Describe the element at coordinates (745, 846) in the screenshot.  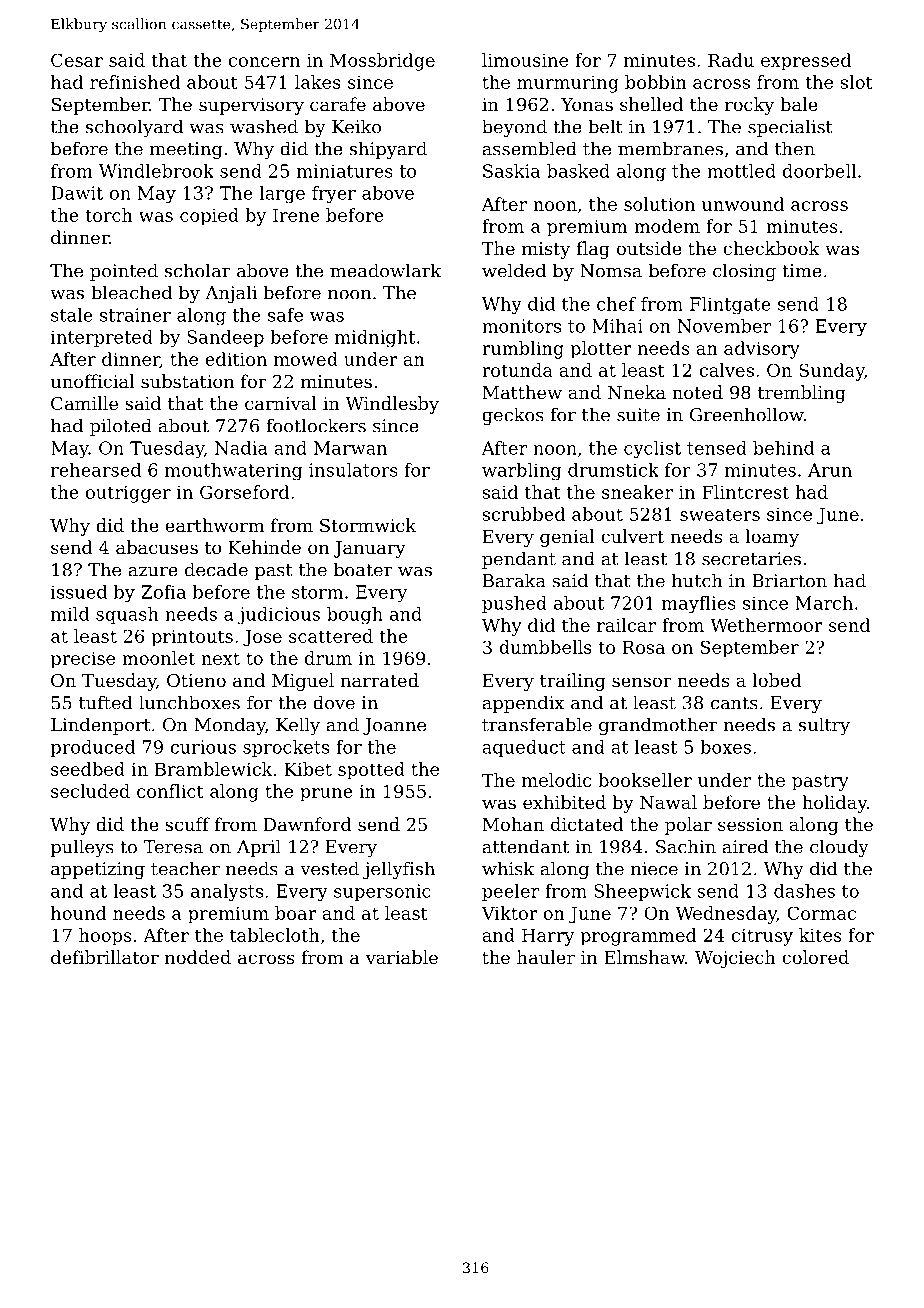
I see `aired` at that location.
